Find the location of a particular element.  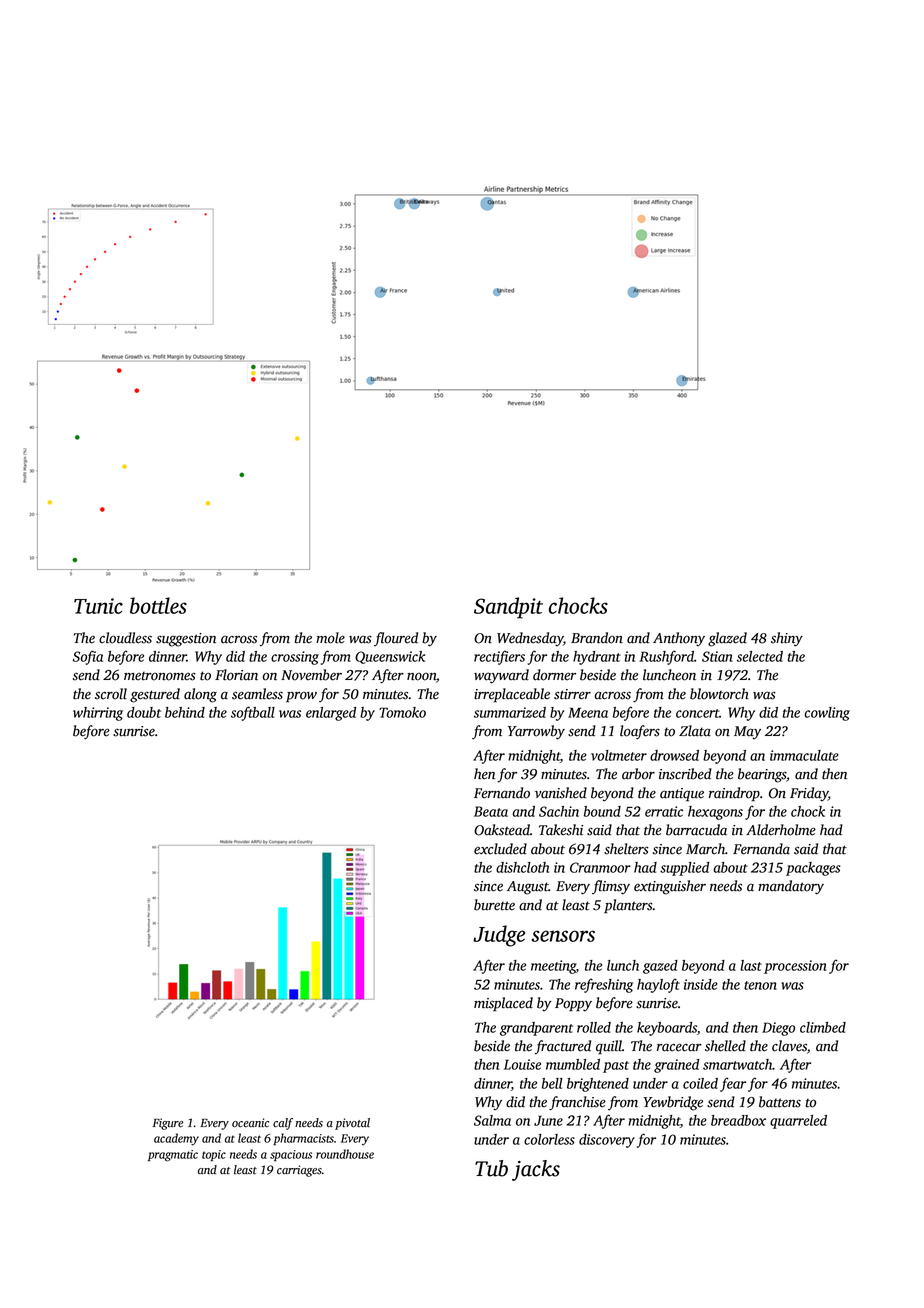

Judge is located at coordinates (499, 936).
